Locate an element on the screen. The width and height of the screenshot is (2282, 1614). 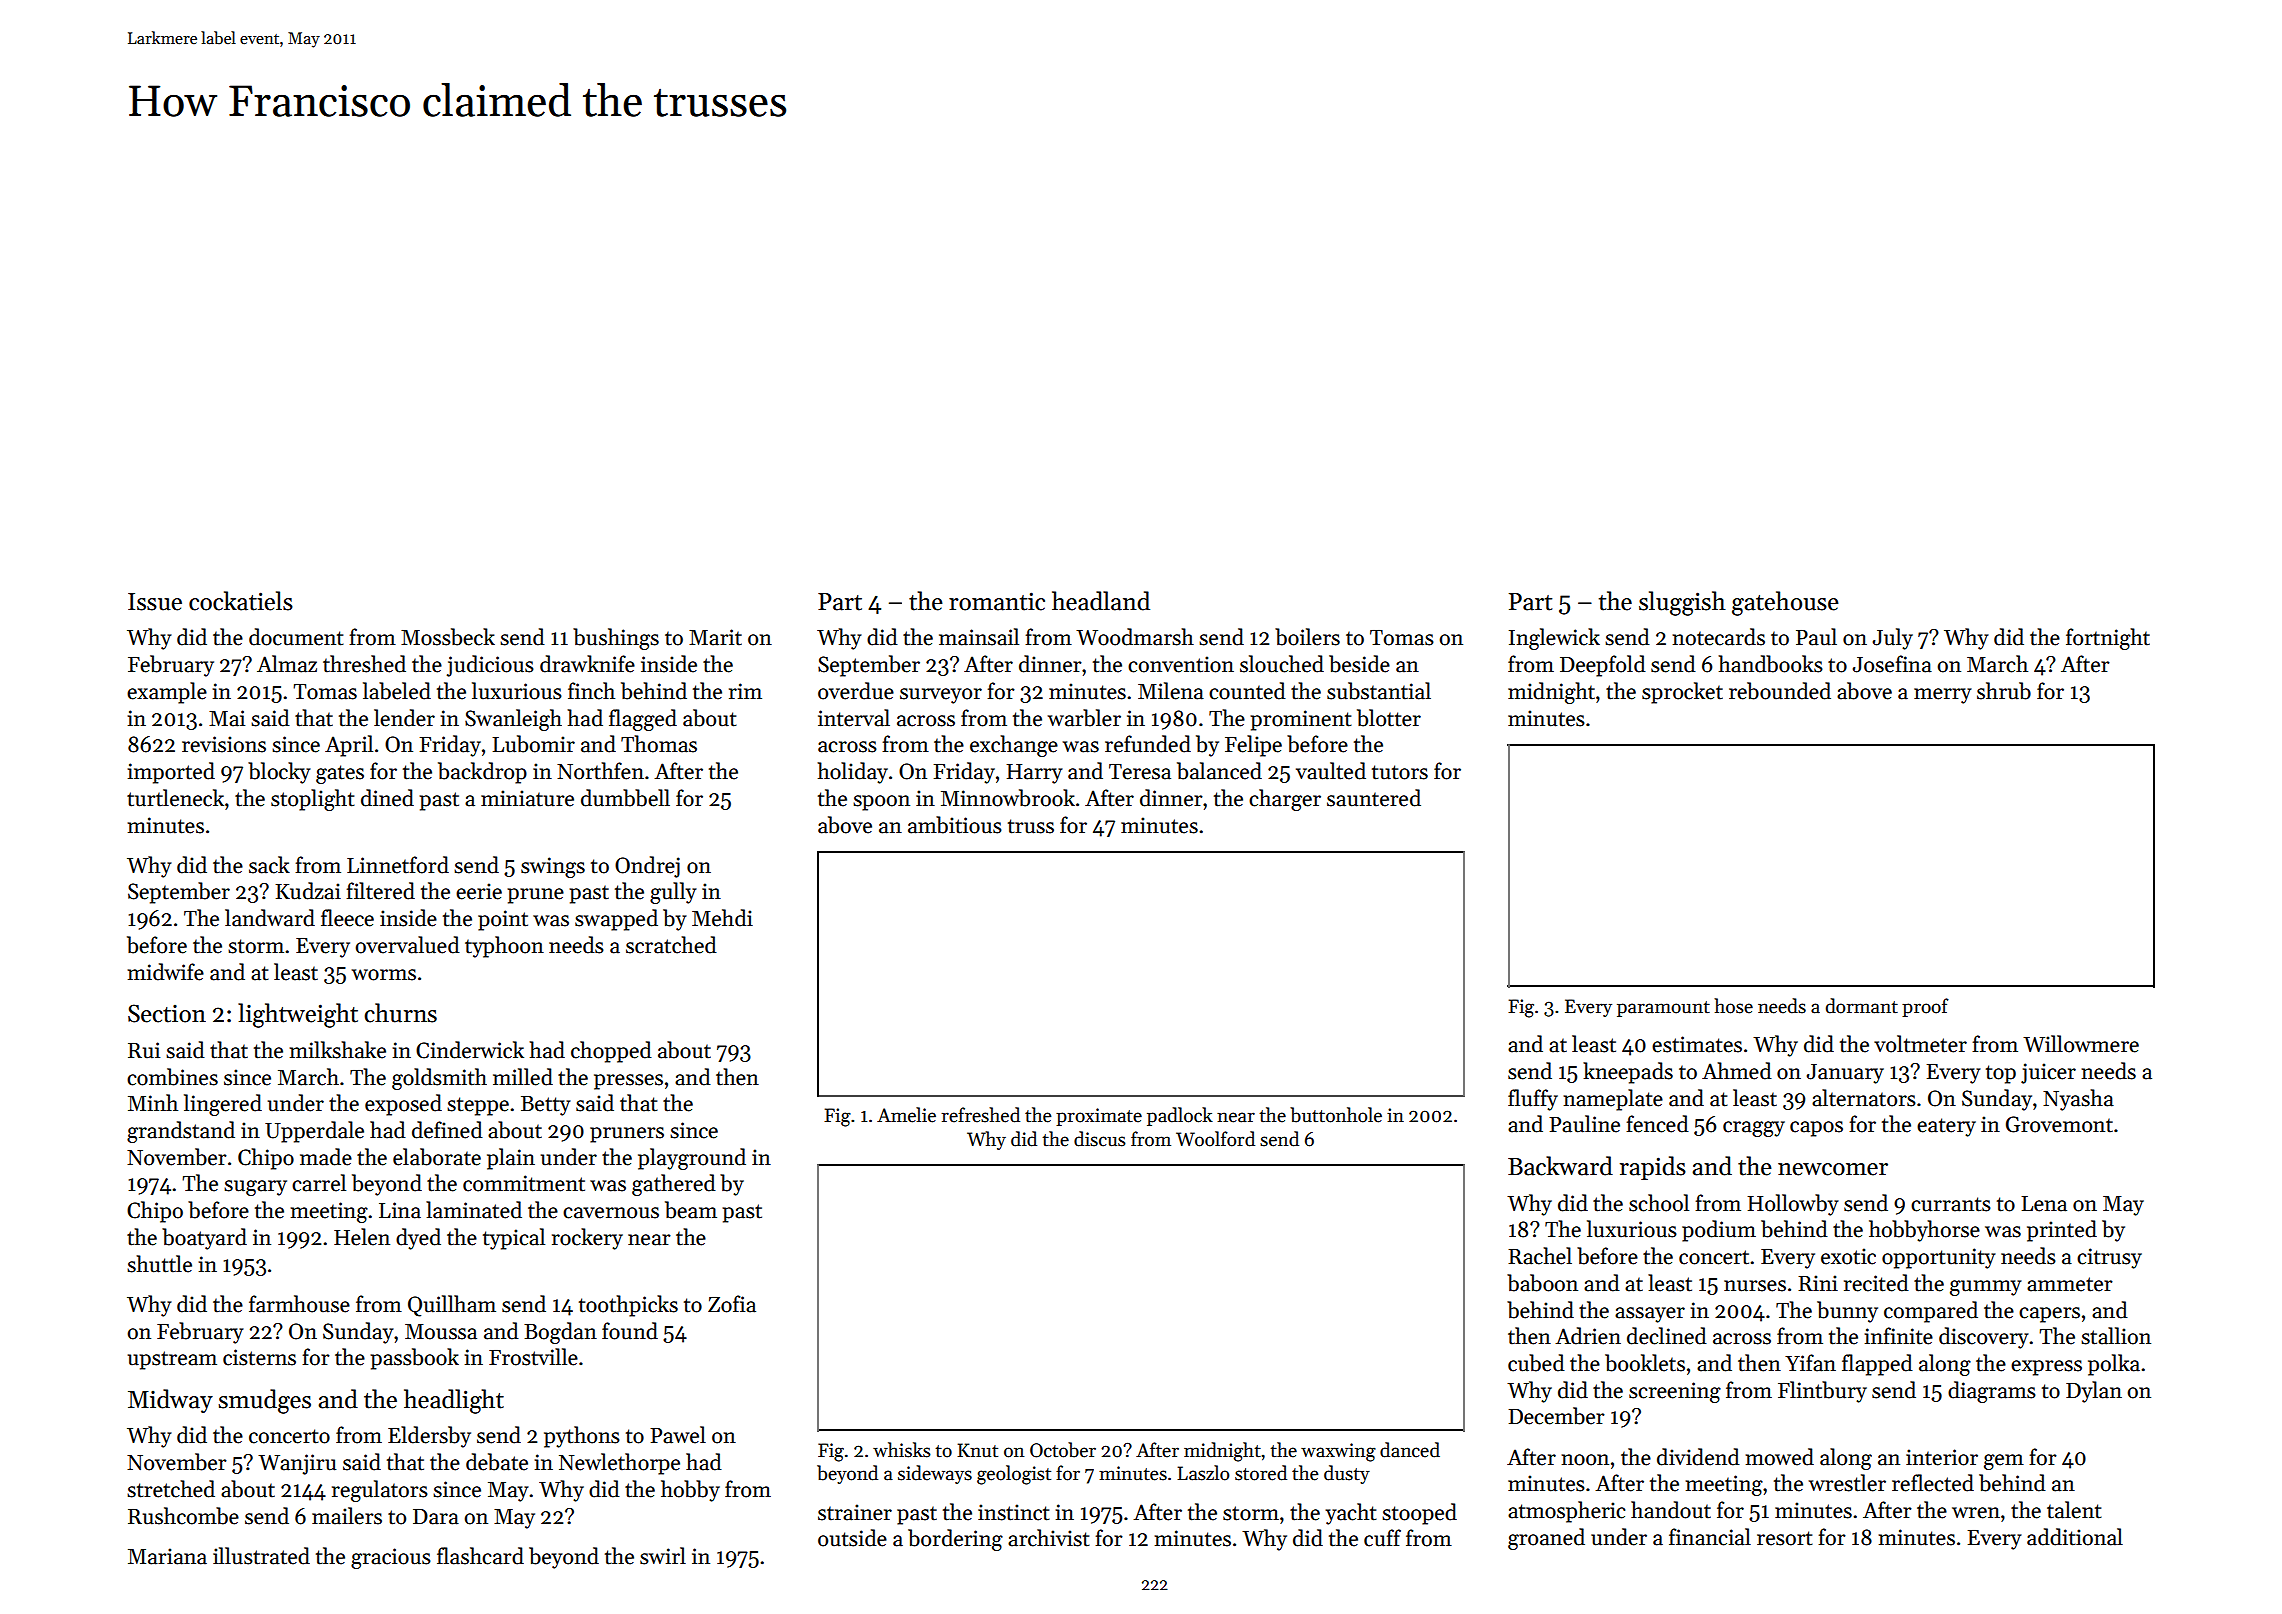
gatehouse is located at coordinates (1785, 603).
